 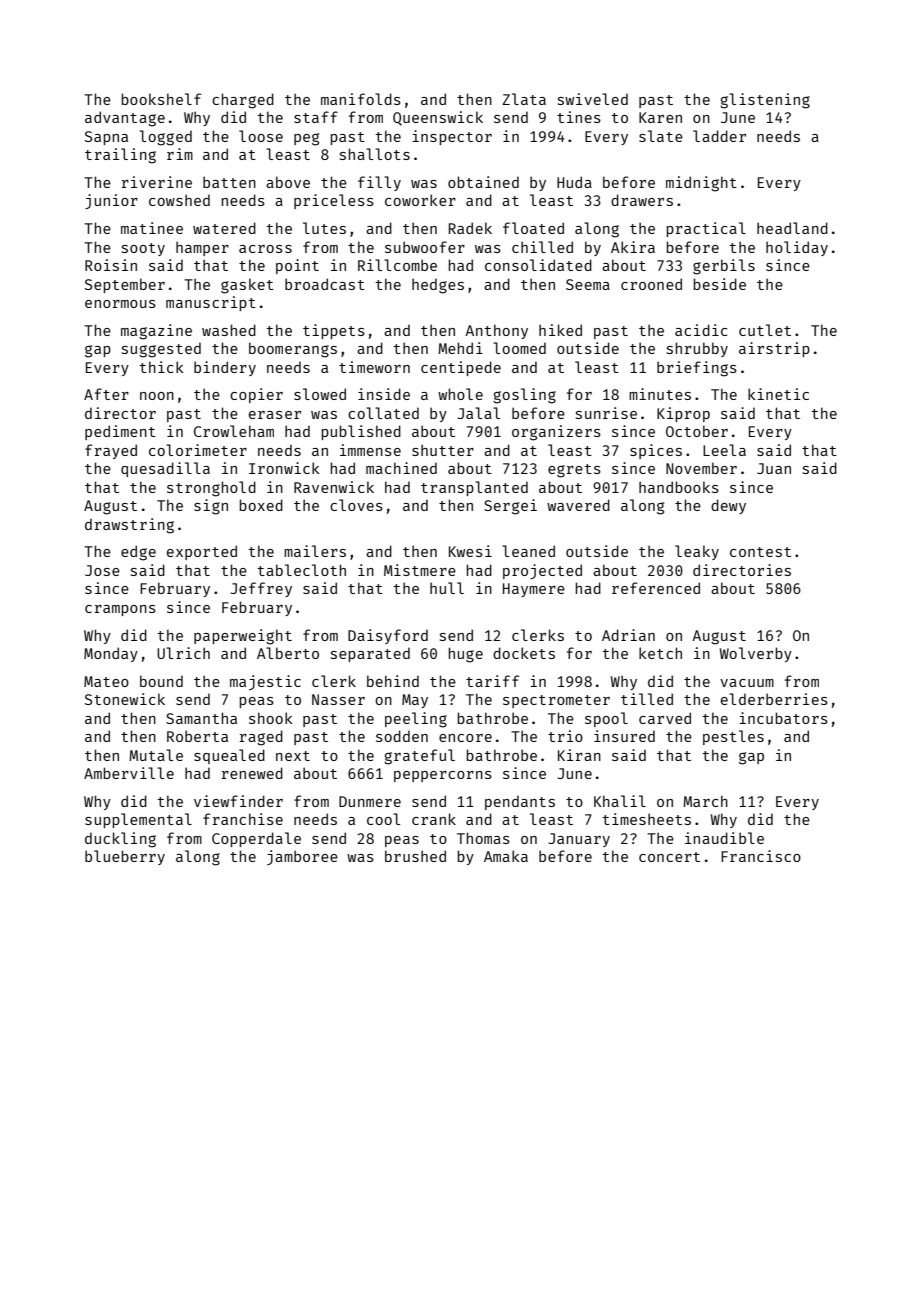 What do you see at coordinates (120, 432) in the screenshot?
I see `pediment` at bounding box center [120, 432].
